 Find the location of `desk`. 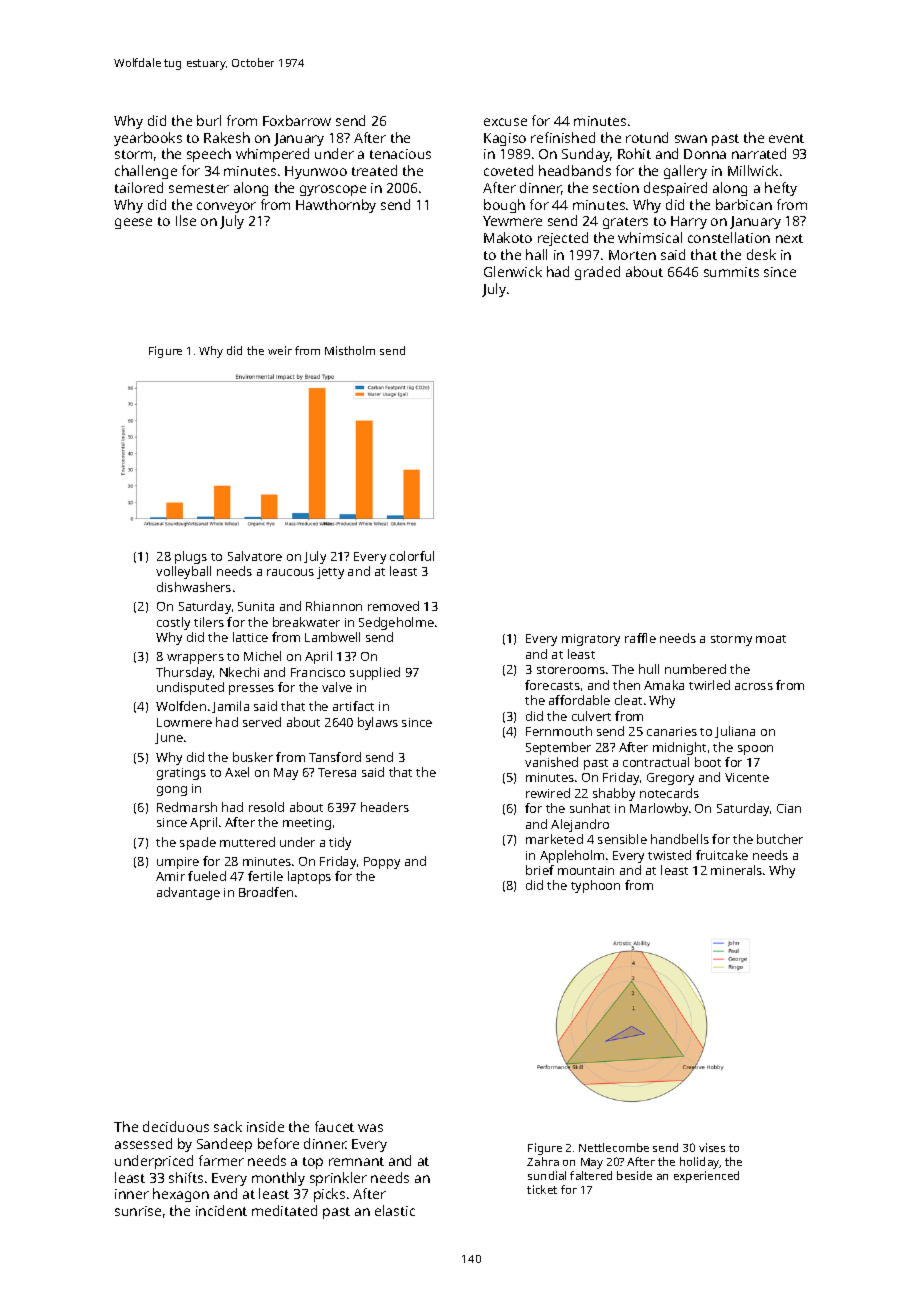

desk is located at coordinates (761, 254).
